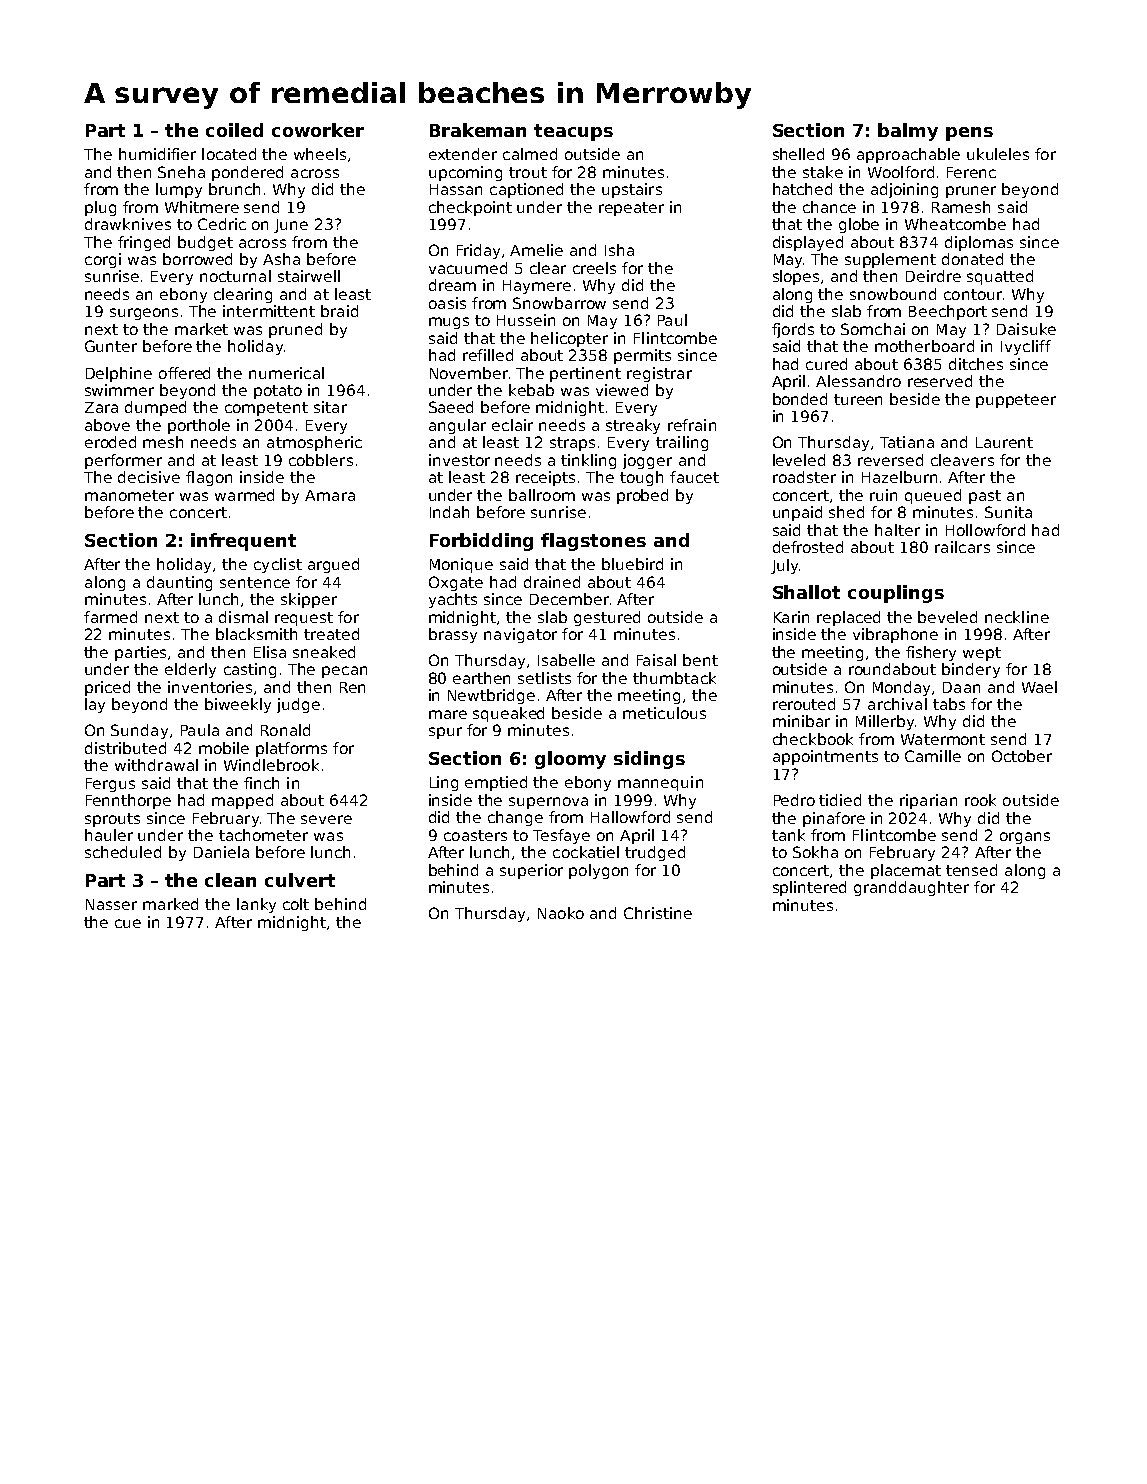  Describe the element at coordinates (971, 870) in the screenshot. I see `tensed` at that location.
